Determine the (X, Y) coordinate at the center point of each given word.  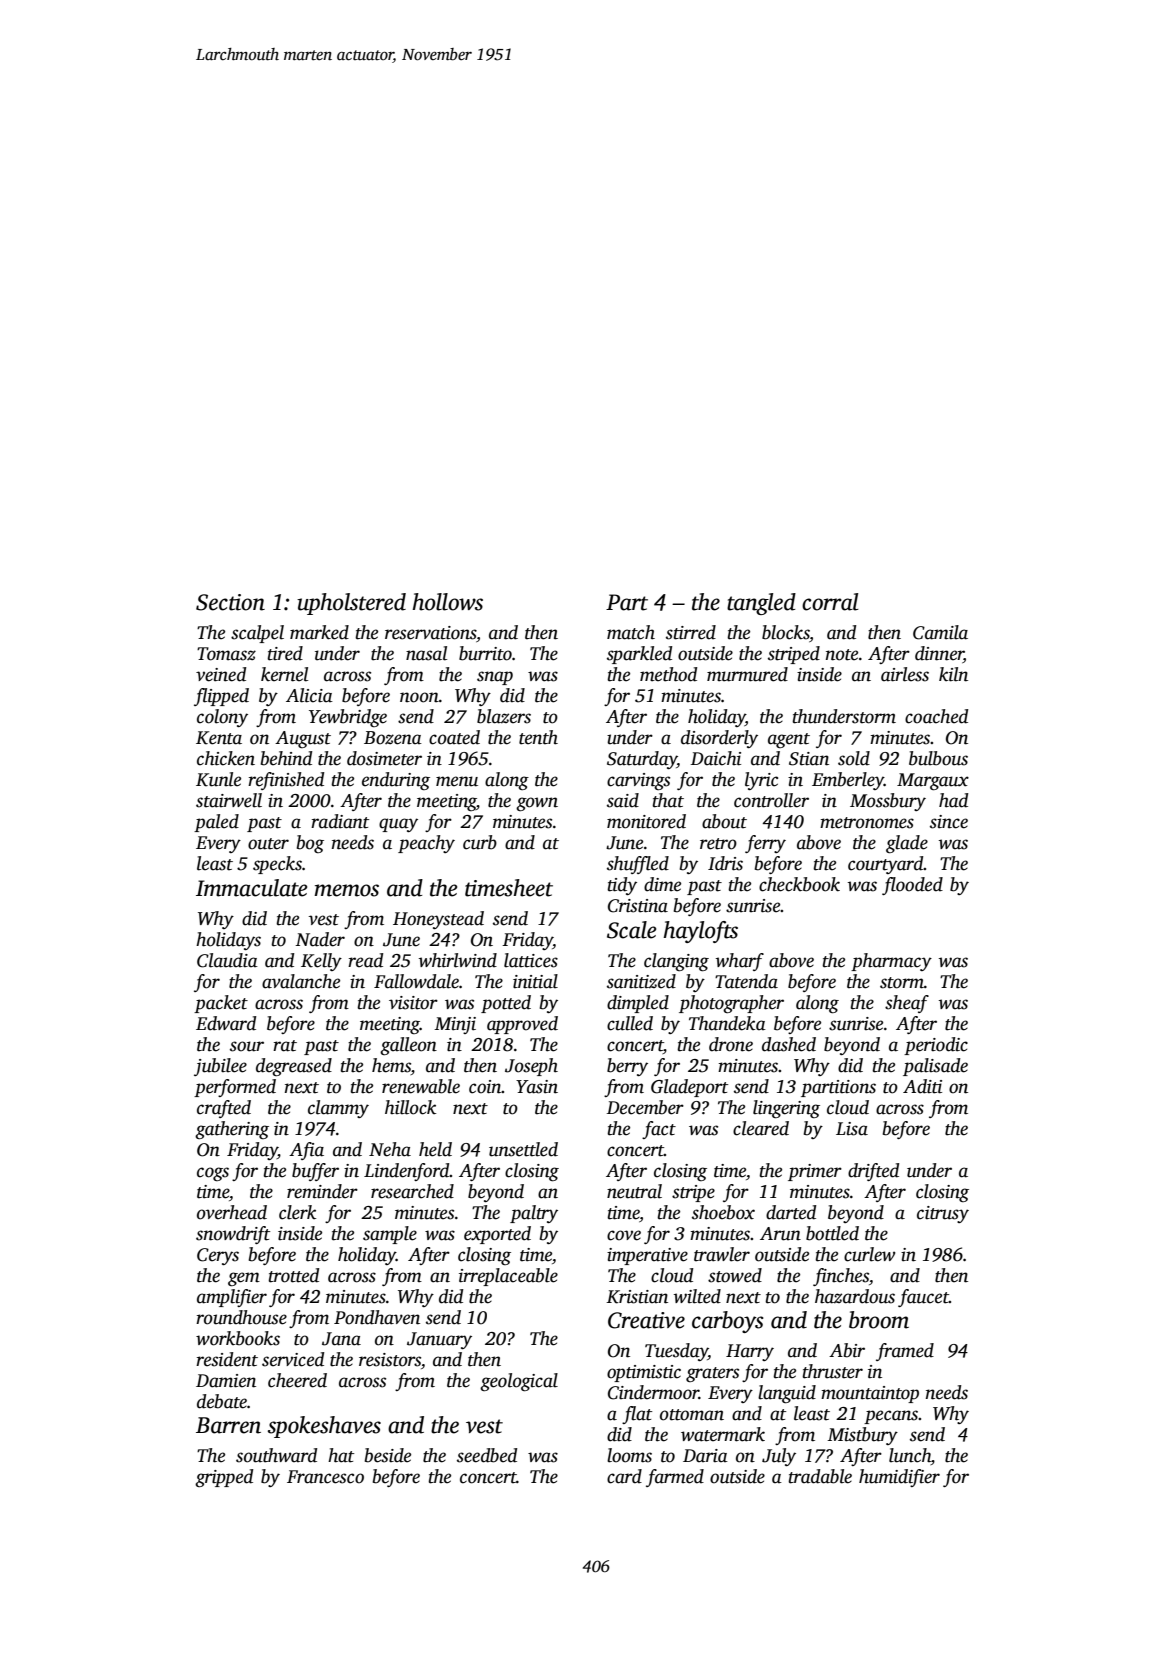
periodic (936, 1046)
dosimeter (384, 758)
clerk (297, 1212)
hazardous (855, 1296)
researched (412, 1191)
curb (480, 842)
